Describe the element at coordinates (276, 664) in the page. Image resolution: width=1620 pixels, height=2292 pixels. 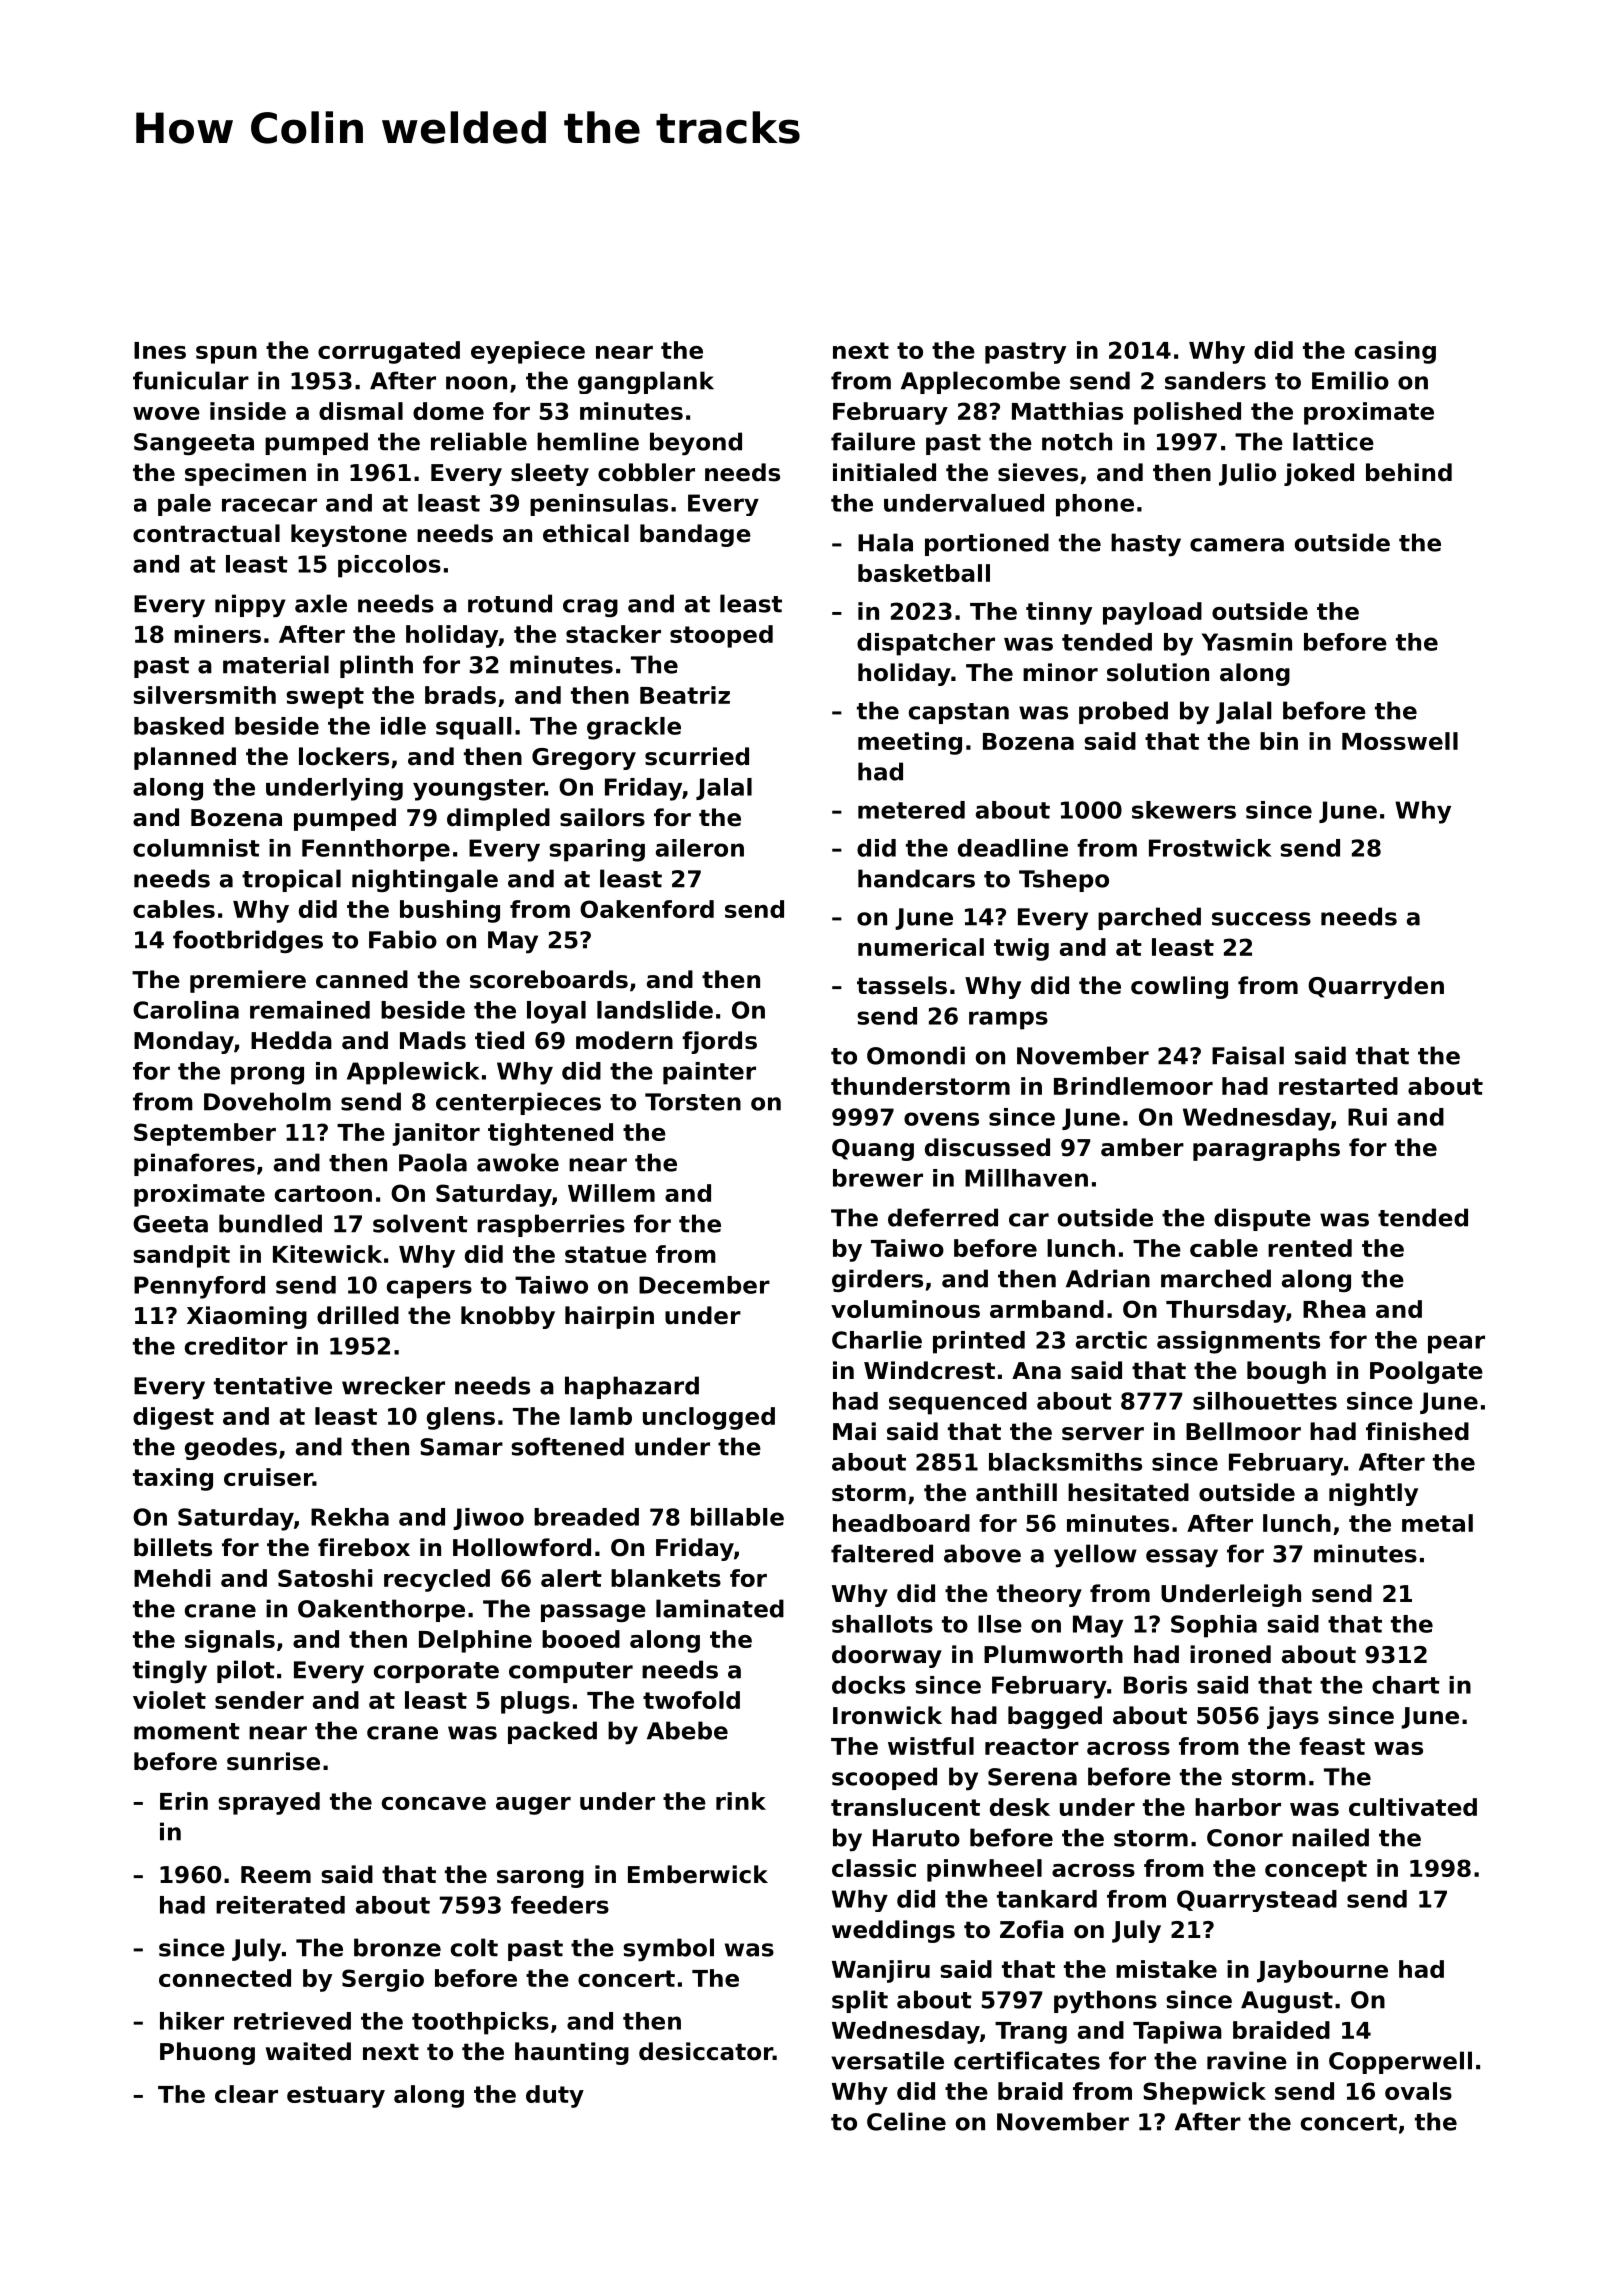
I see `material` at that location.
